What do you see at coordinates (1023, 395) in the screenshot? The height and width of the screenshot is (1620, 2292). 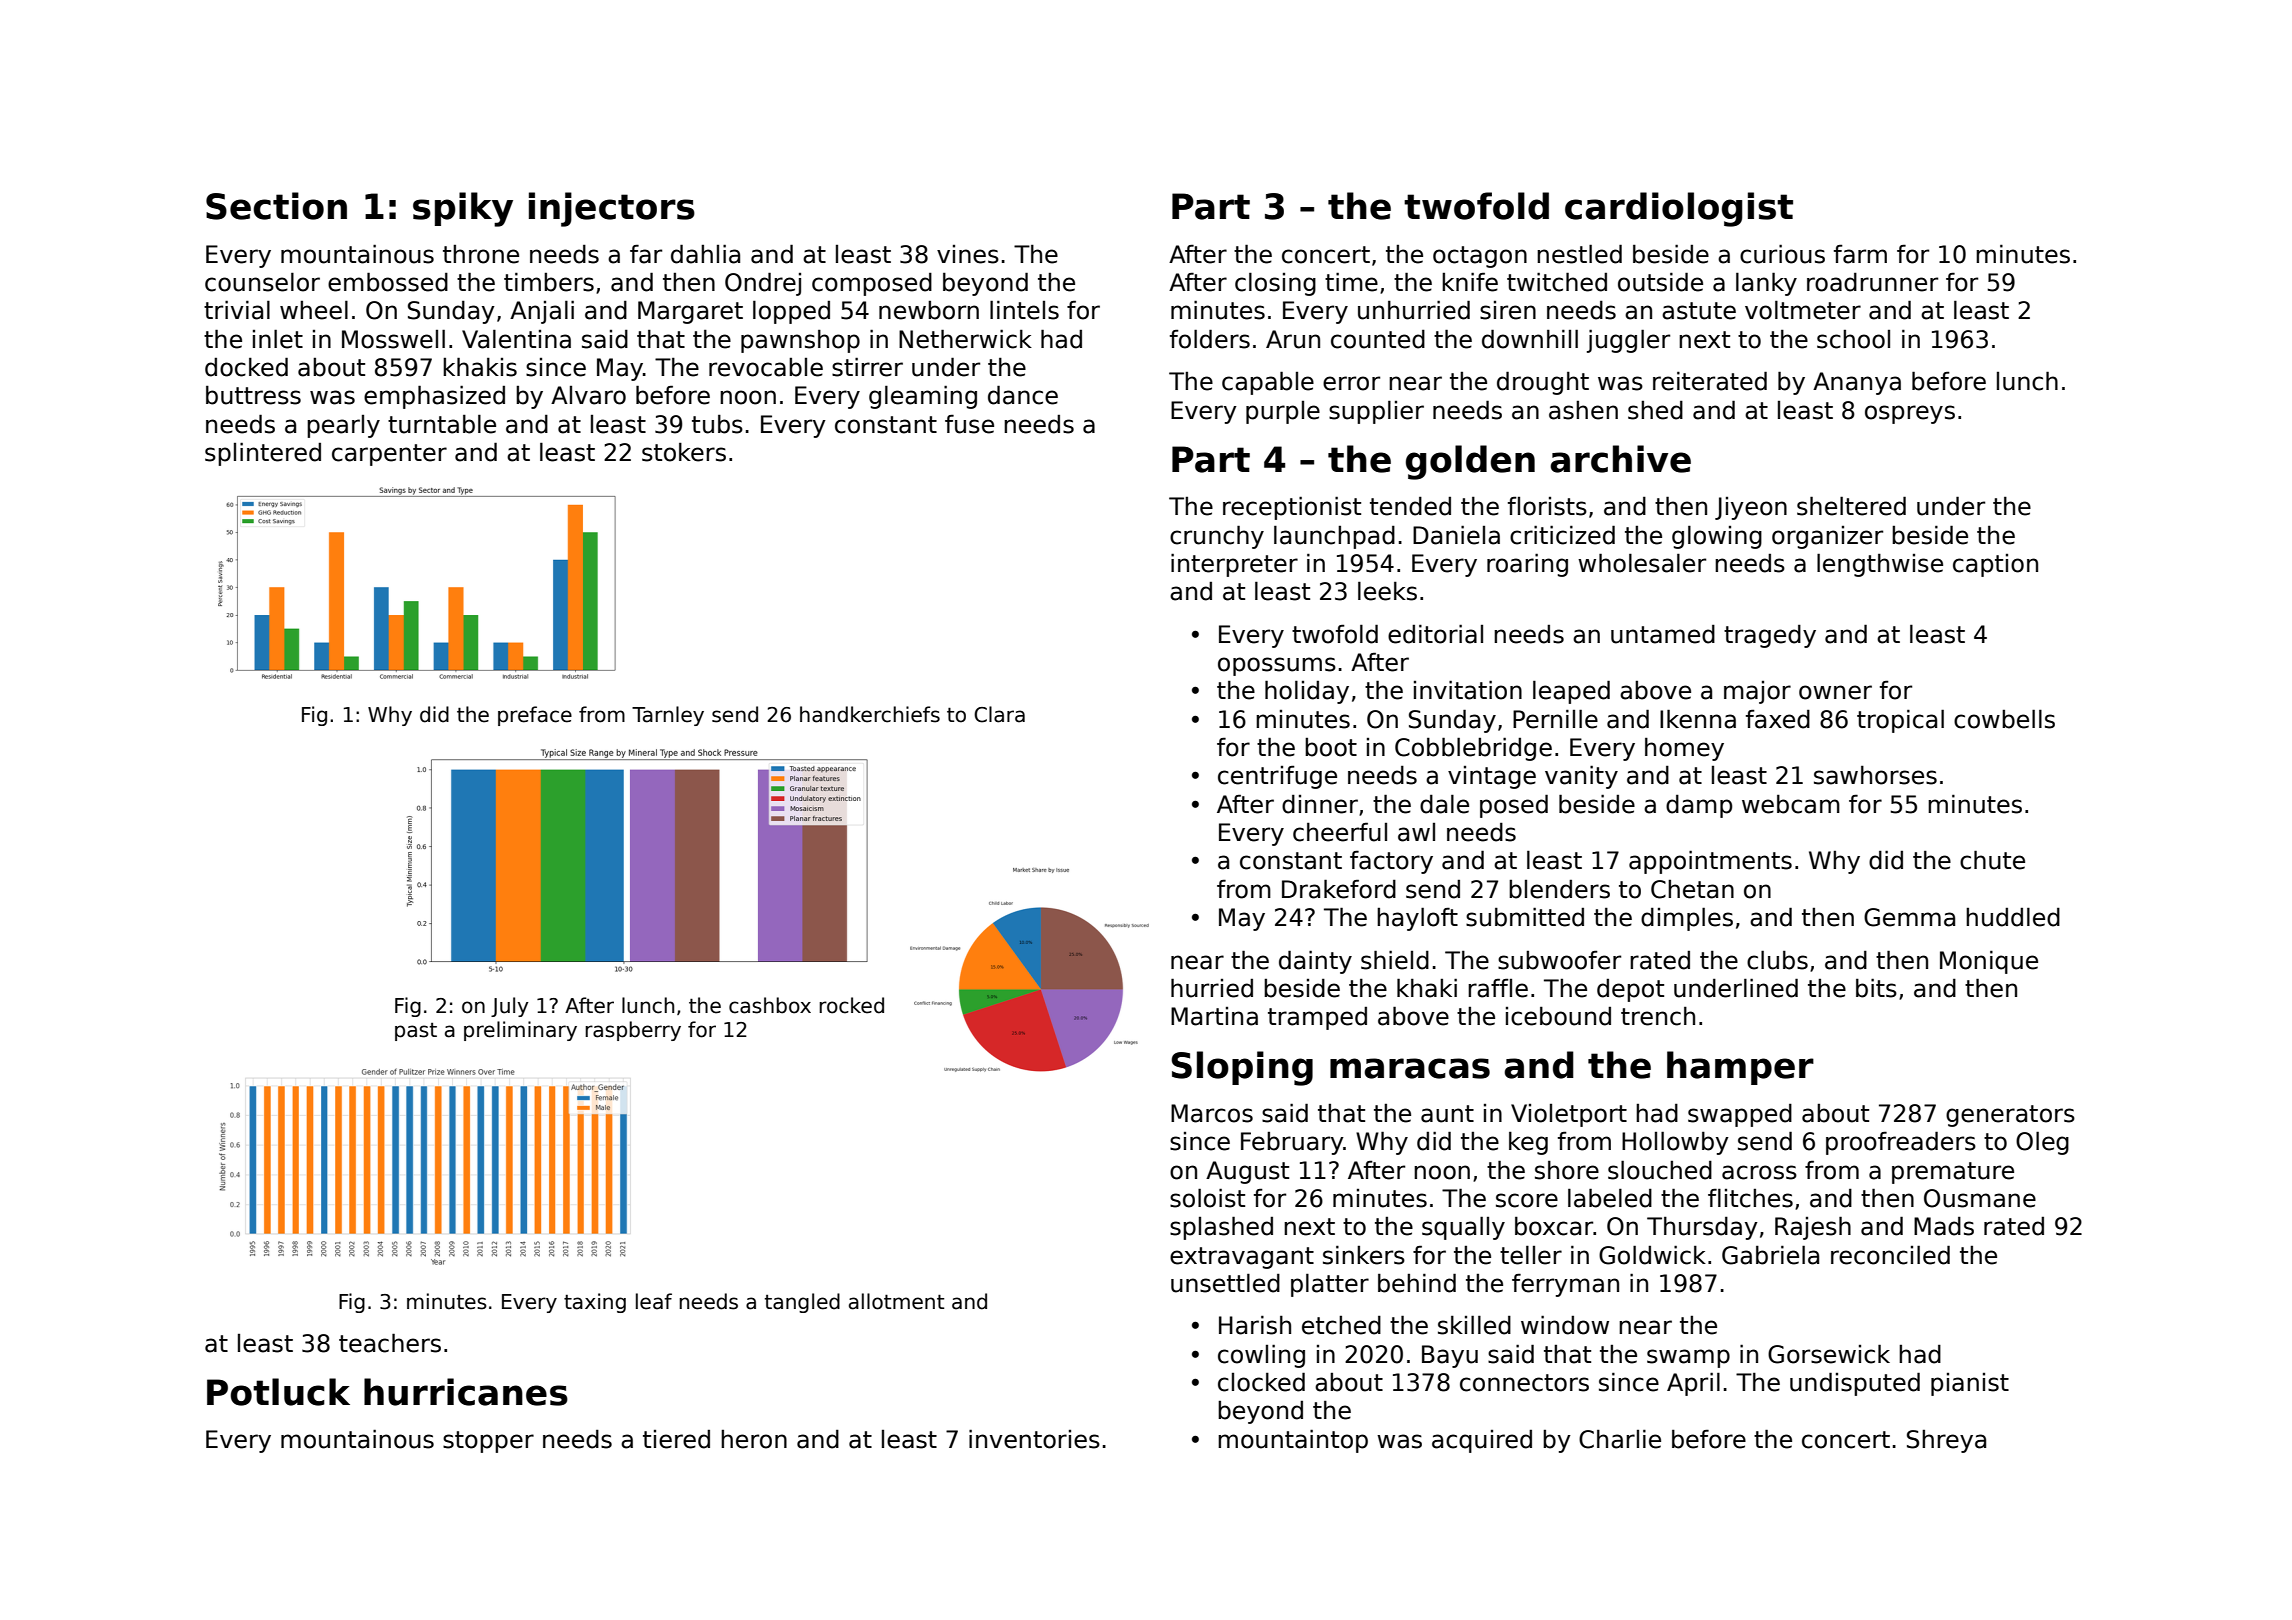 I see `dance` at bounding box center [1023, 395].
